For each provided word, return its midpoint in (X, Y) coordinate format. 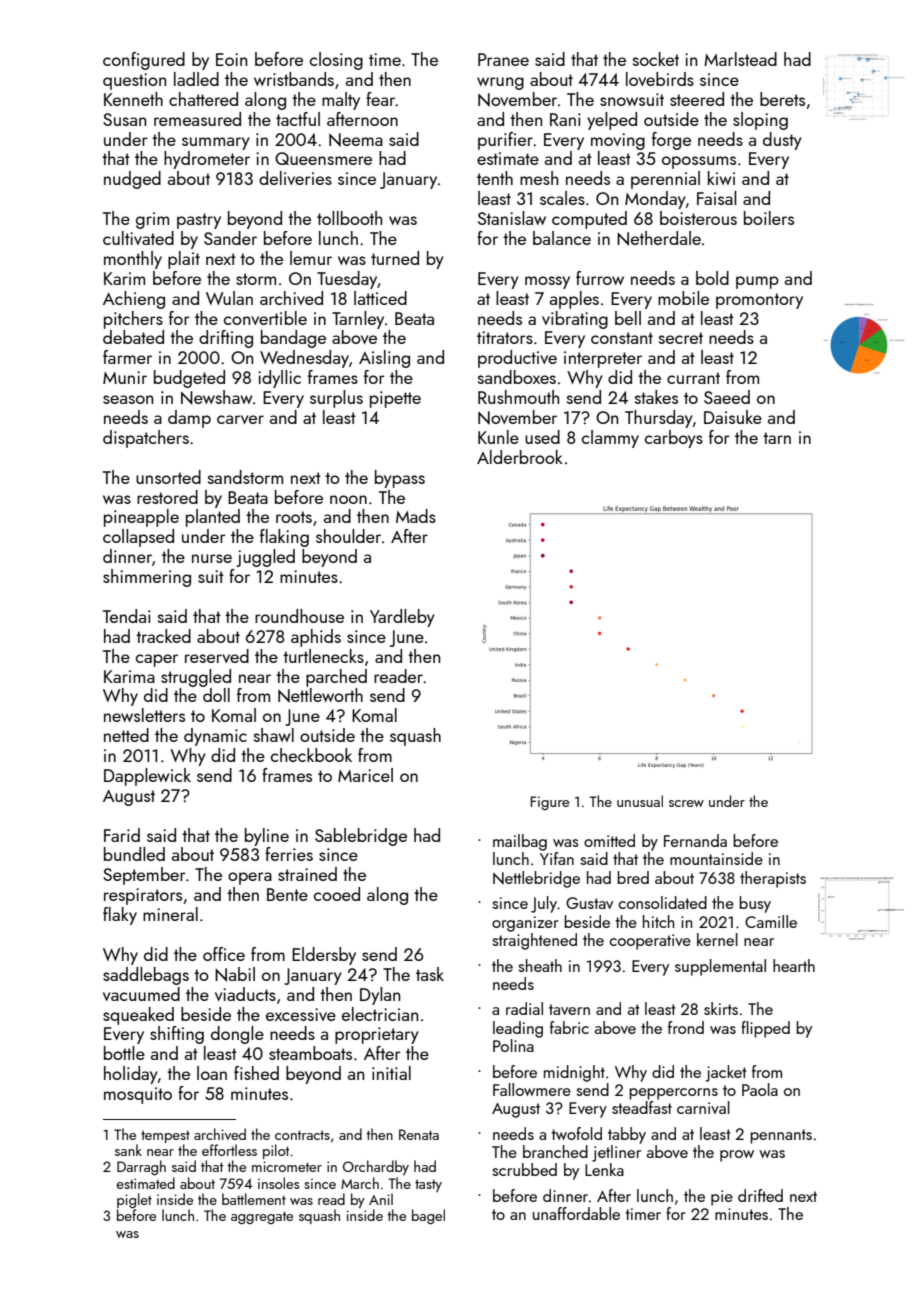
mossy (547, 282)
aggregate (262, 1217)
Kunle (498, 437)
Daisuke (733, 417)
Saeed (727, 397)
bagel (428, 1216)
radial (524, 1008)
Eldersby (324, 956)
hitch (658, 921)
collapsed (138, 538)
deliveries (295, 178)
